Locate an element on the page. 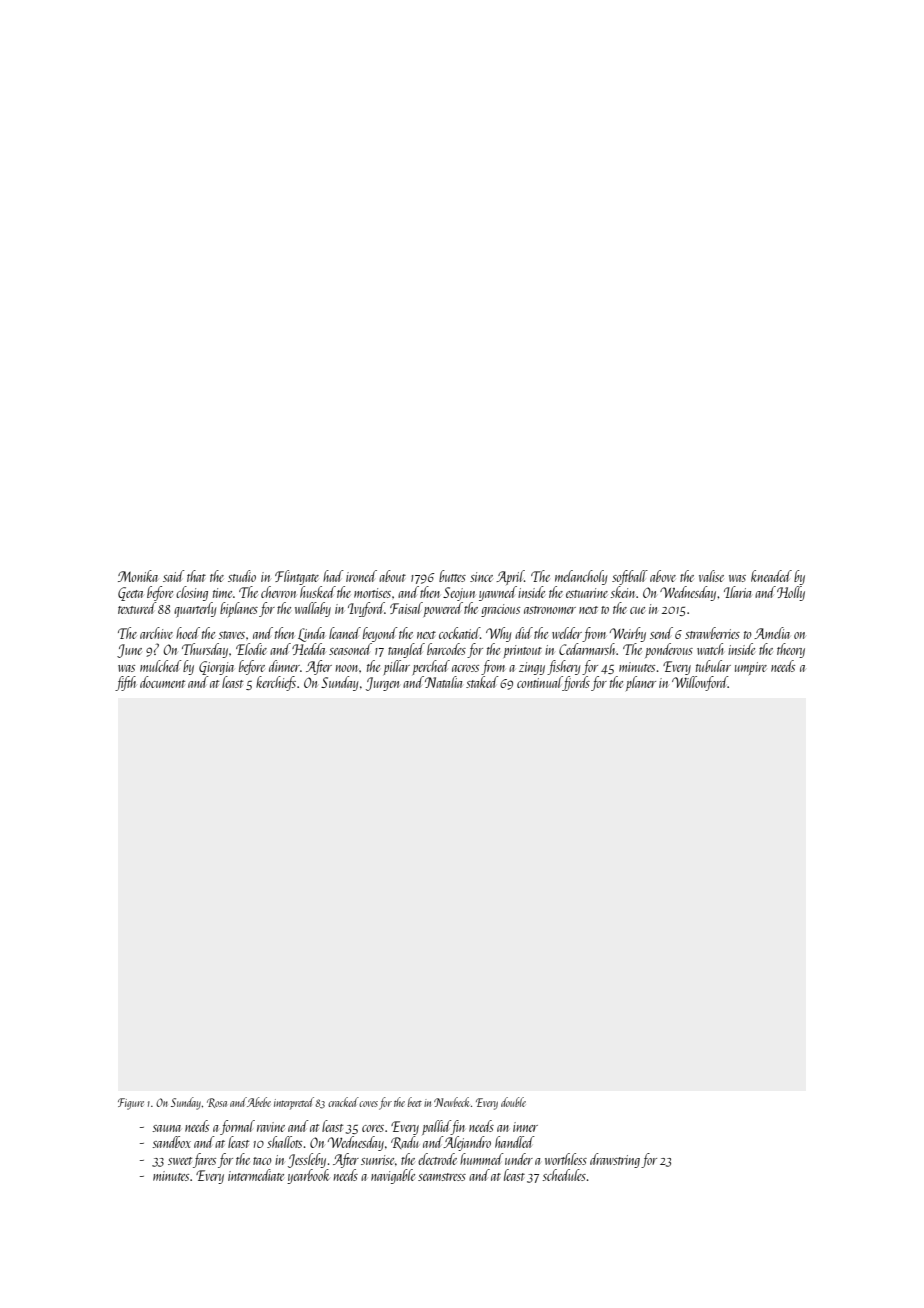 The height and width of the document is (1308, 924). intermediate is located at coordinates (256, 1175).
